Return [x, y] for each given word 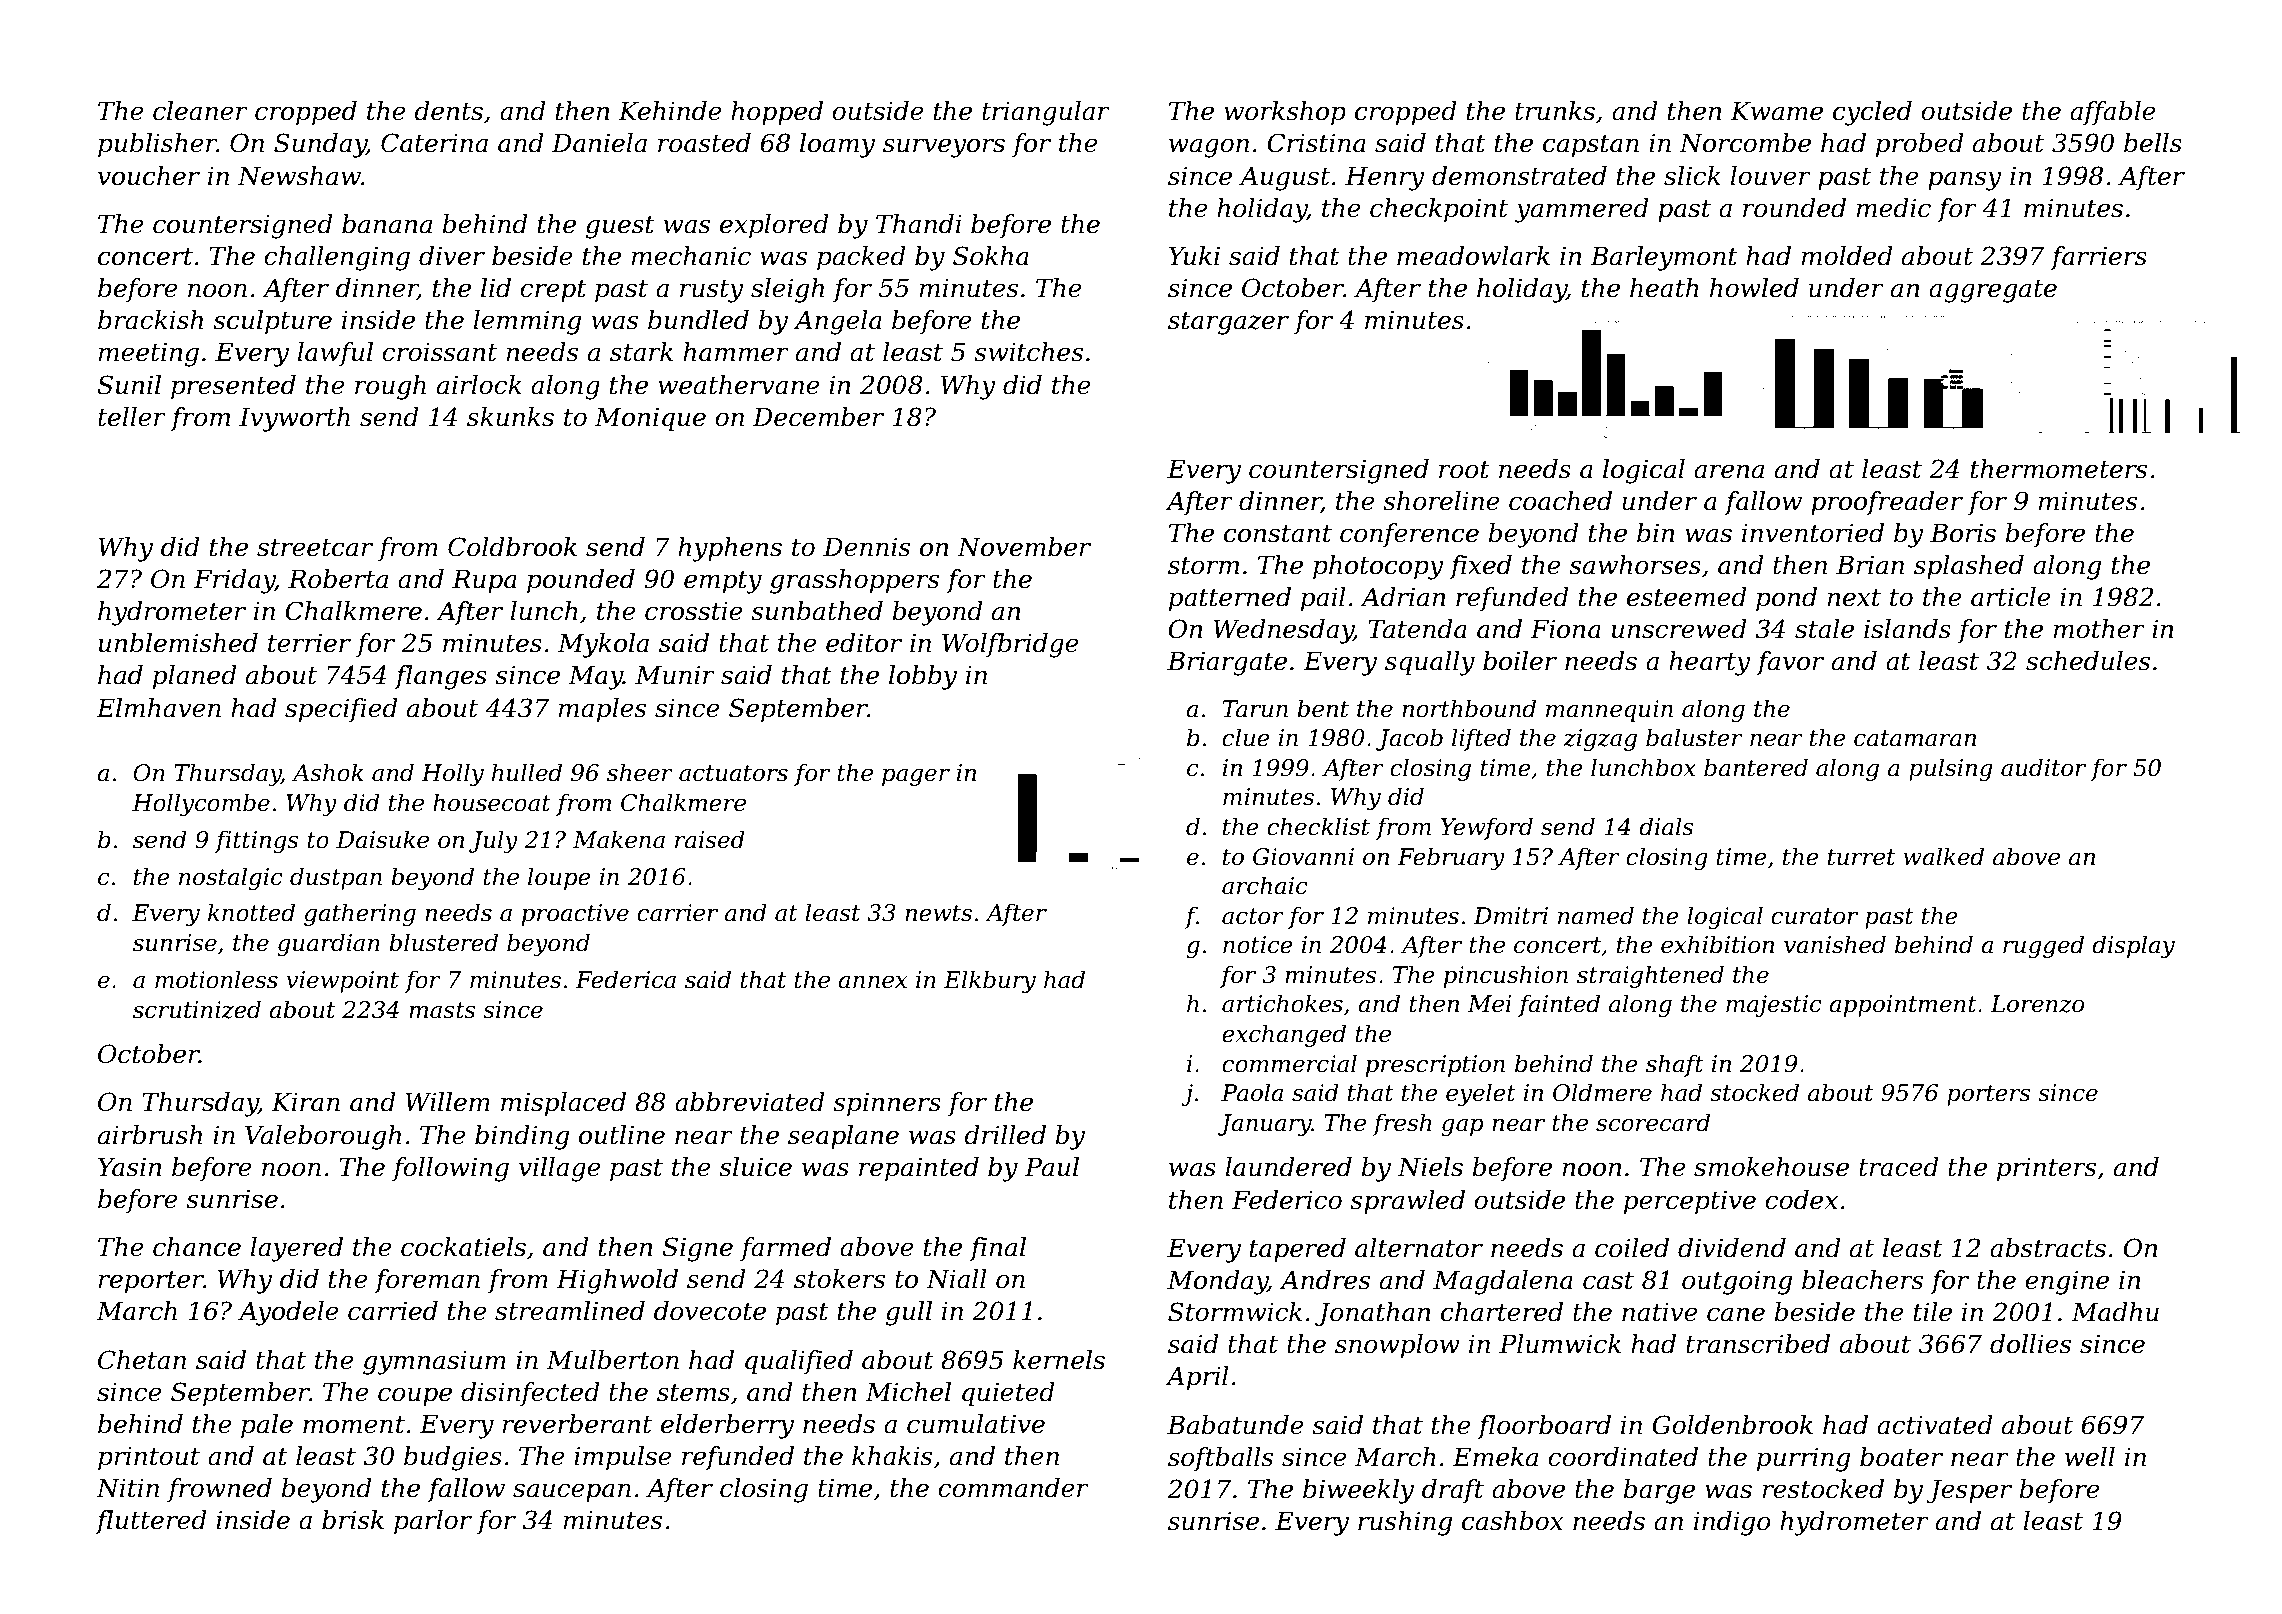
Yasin [129, 1167]
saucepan [572, 1492]
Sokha [991, 256]
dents [448, 111]
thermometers [2059, 469]
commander [1013, 1488]
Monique [650, 419]
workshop [1285, 113]
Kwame [1776, 111]
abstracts [2048, 1248]
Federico [1287, 1200]
